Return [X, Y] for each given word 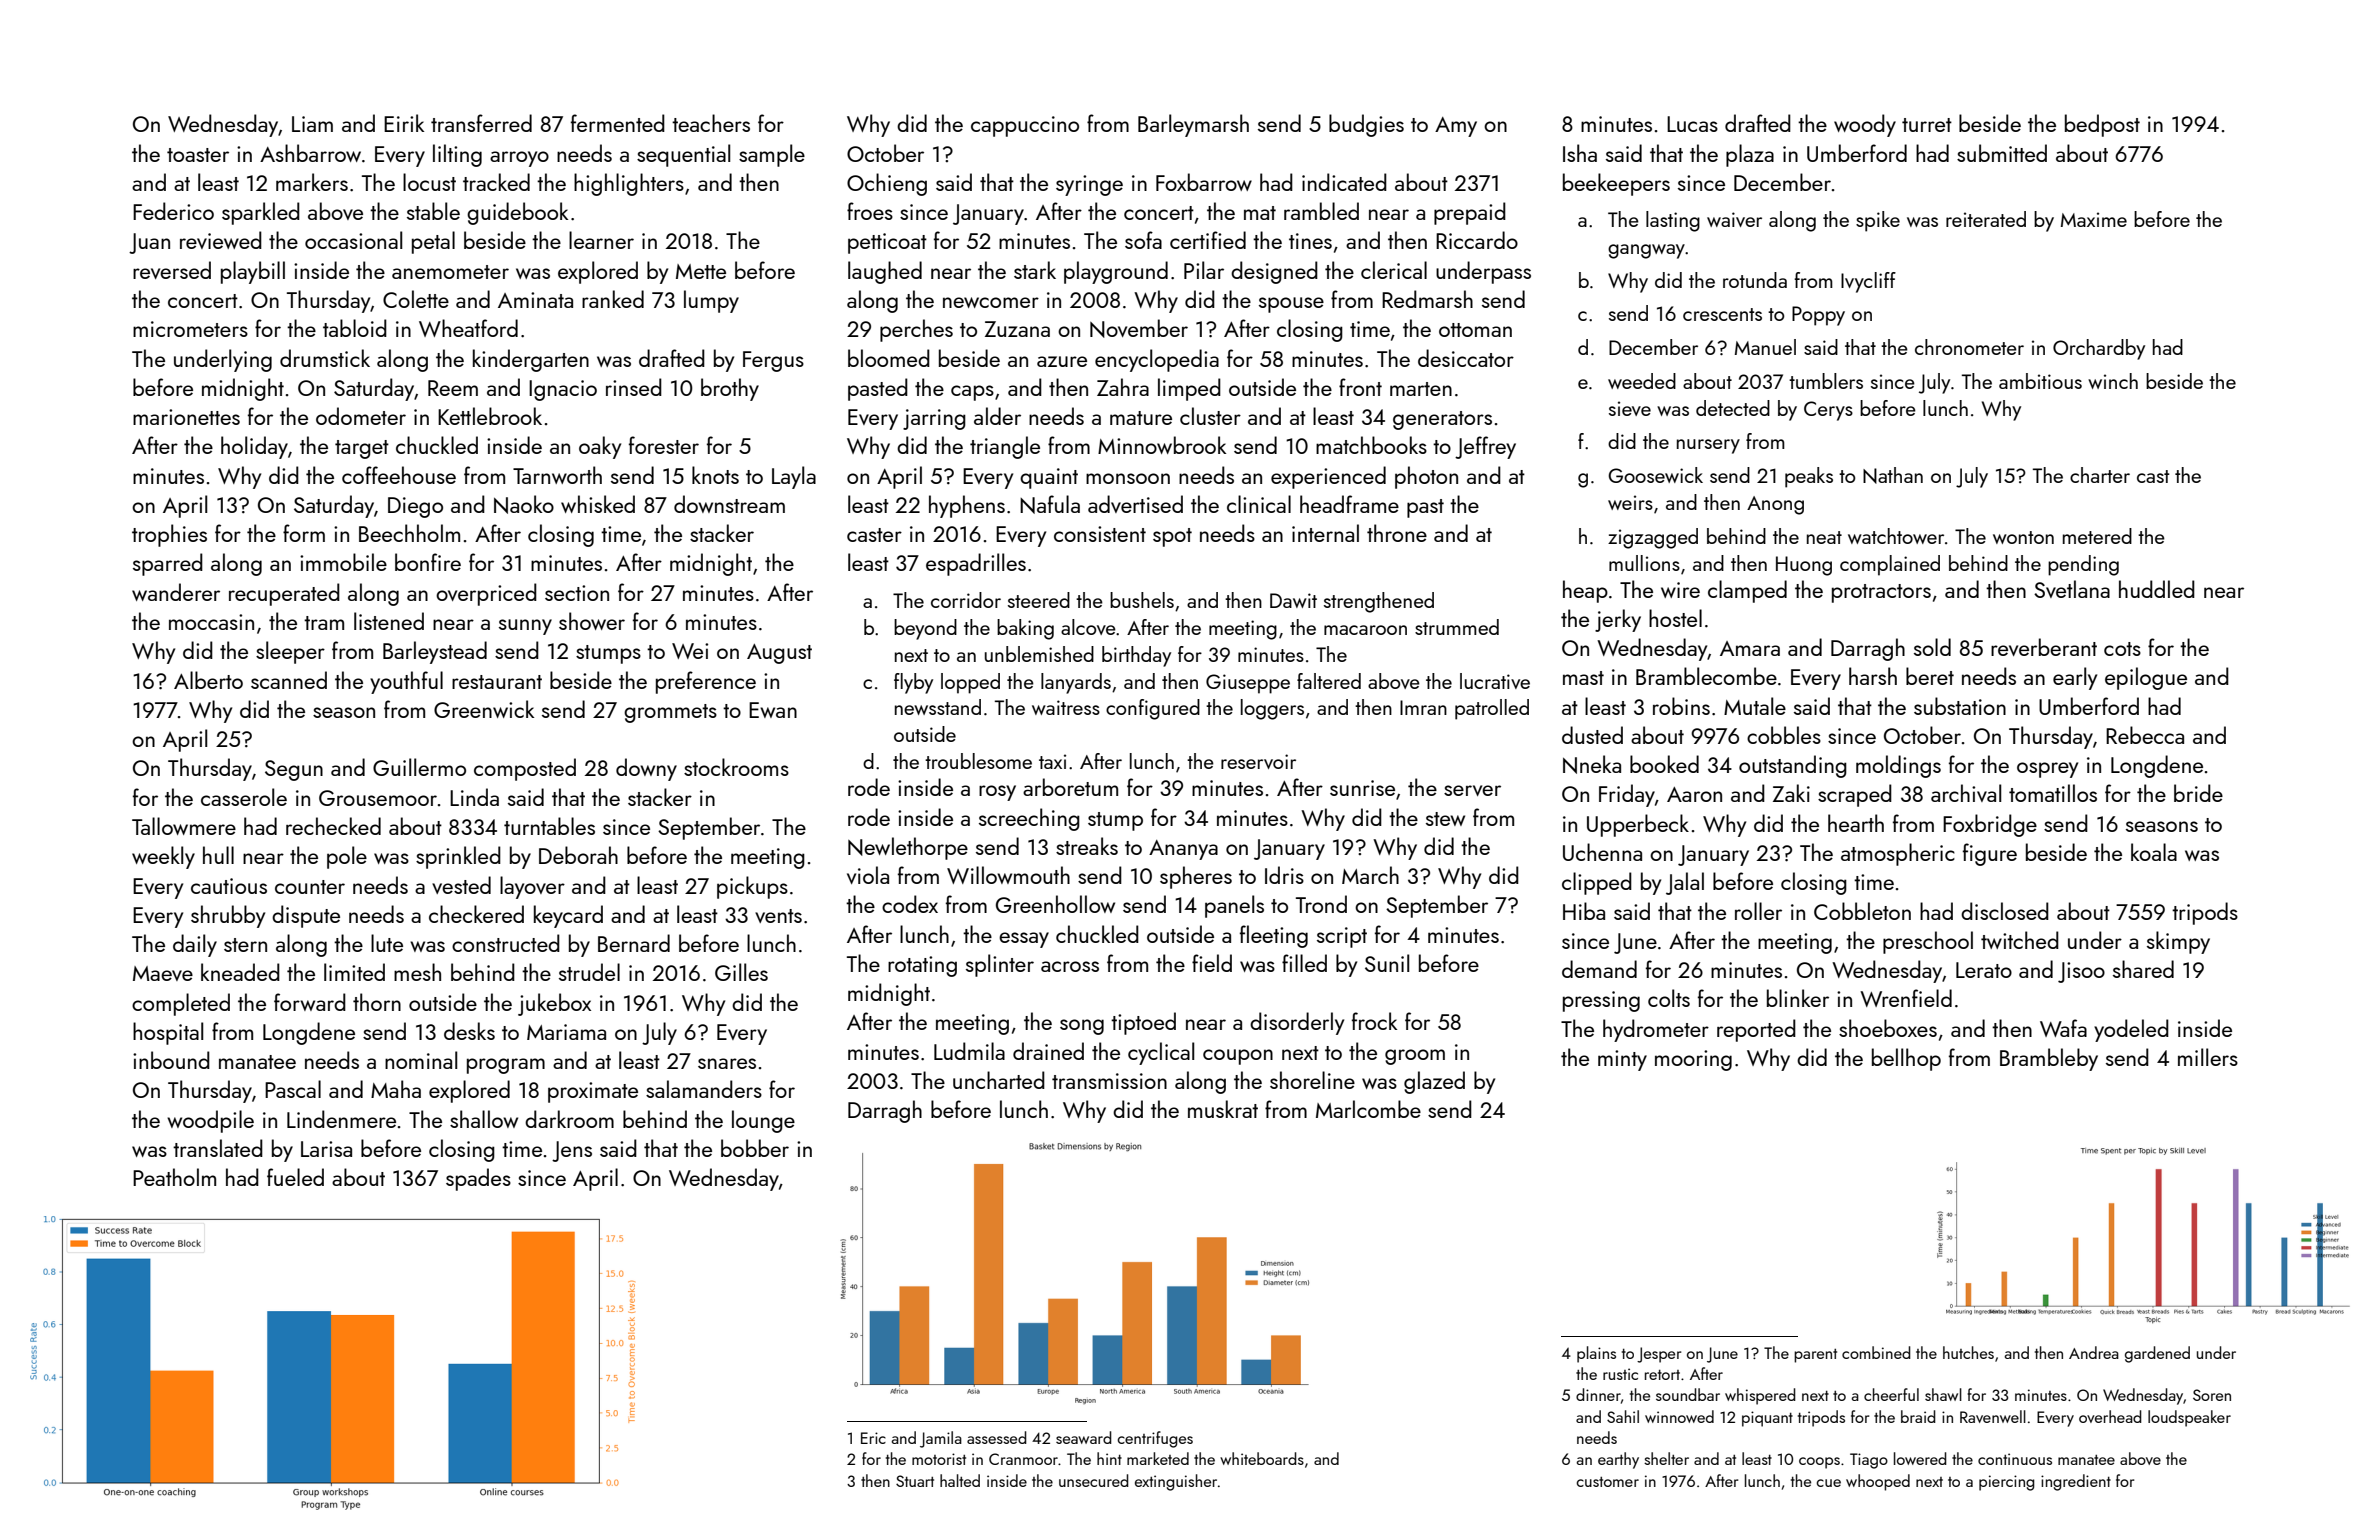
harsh [1873, 676]
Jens [572, 1151]
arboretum [1070, 787]
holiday [254, 447]
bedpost [2102, 125]
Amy [1456, 127]
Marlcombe [1368, 1109]
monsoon [1128, 478]
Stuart [915, 1481]
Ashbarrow [310, 153]
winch [2113, 381]
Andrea [2094, 1352]
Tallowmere [184, 826]
